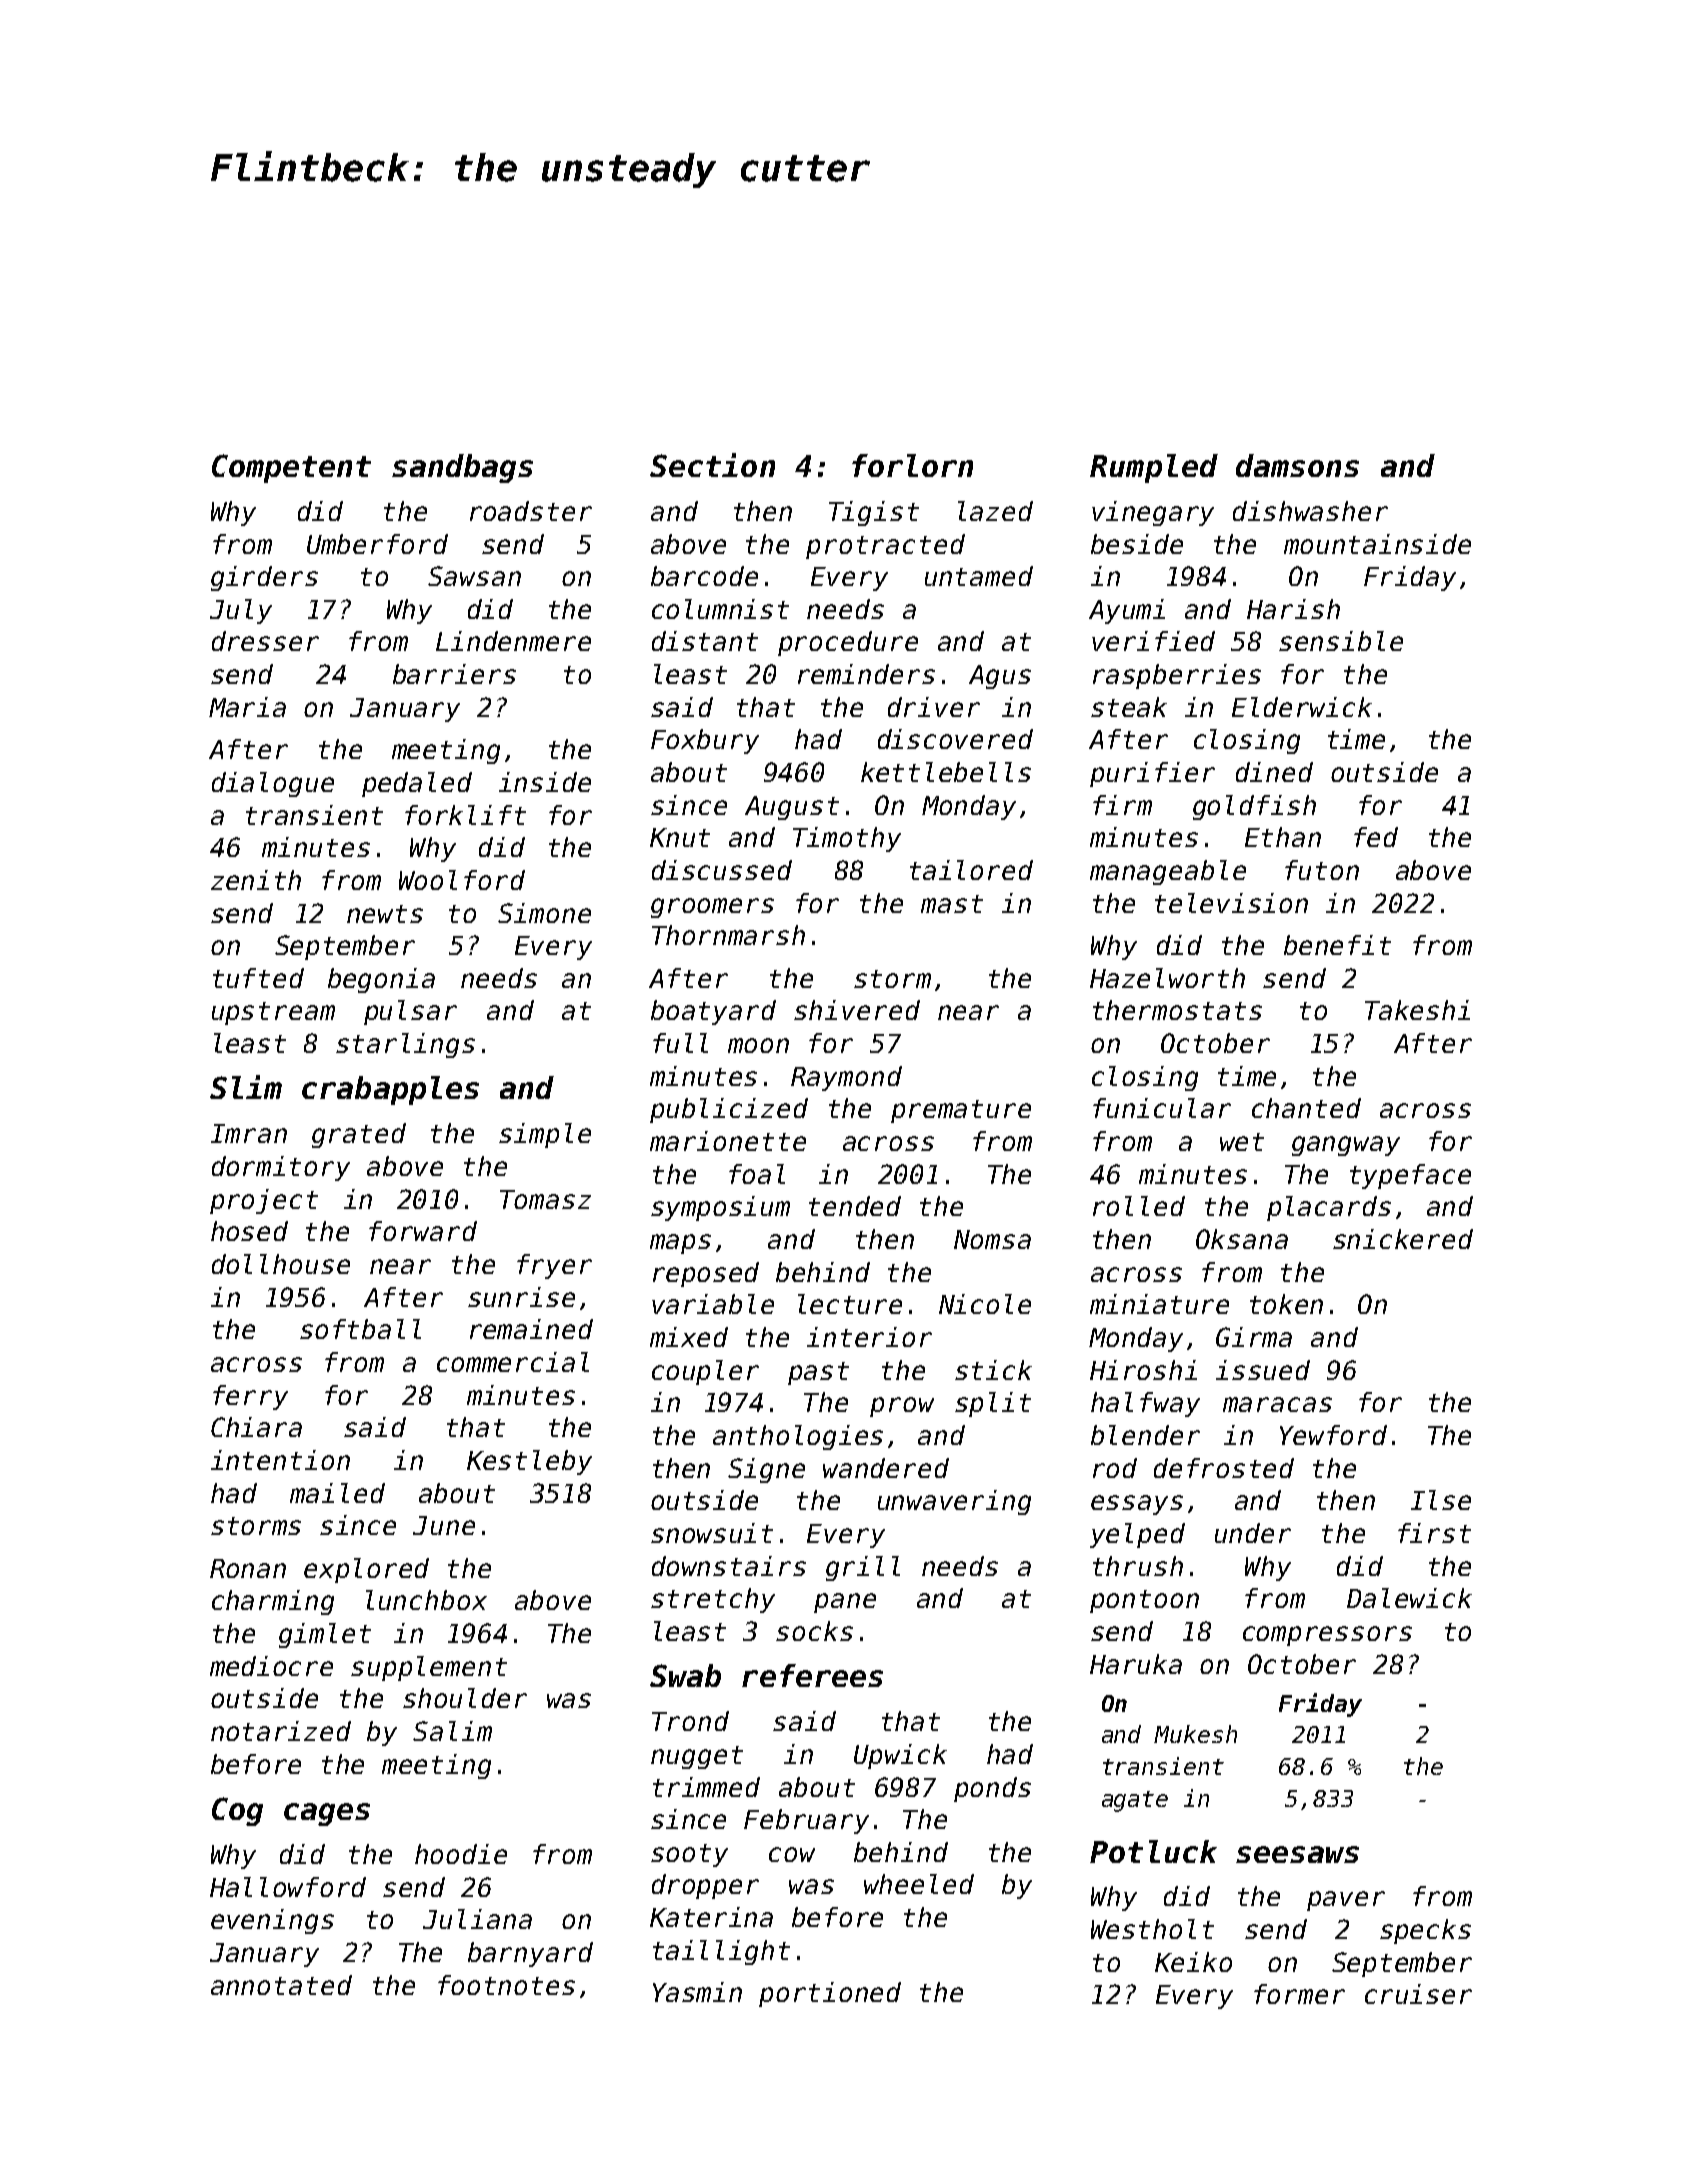  Describe the element at coordinates (1417, 1010) in the screenshot. I see `Takeshi` at that location.
